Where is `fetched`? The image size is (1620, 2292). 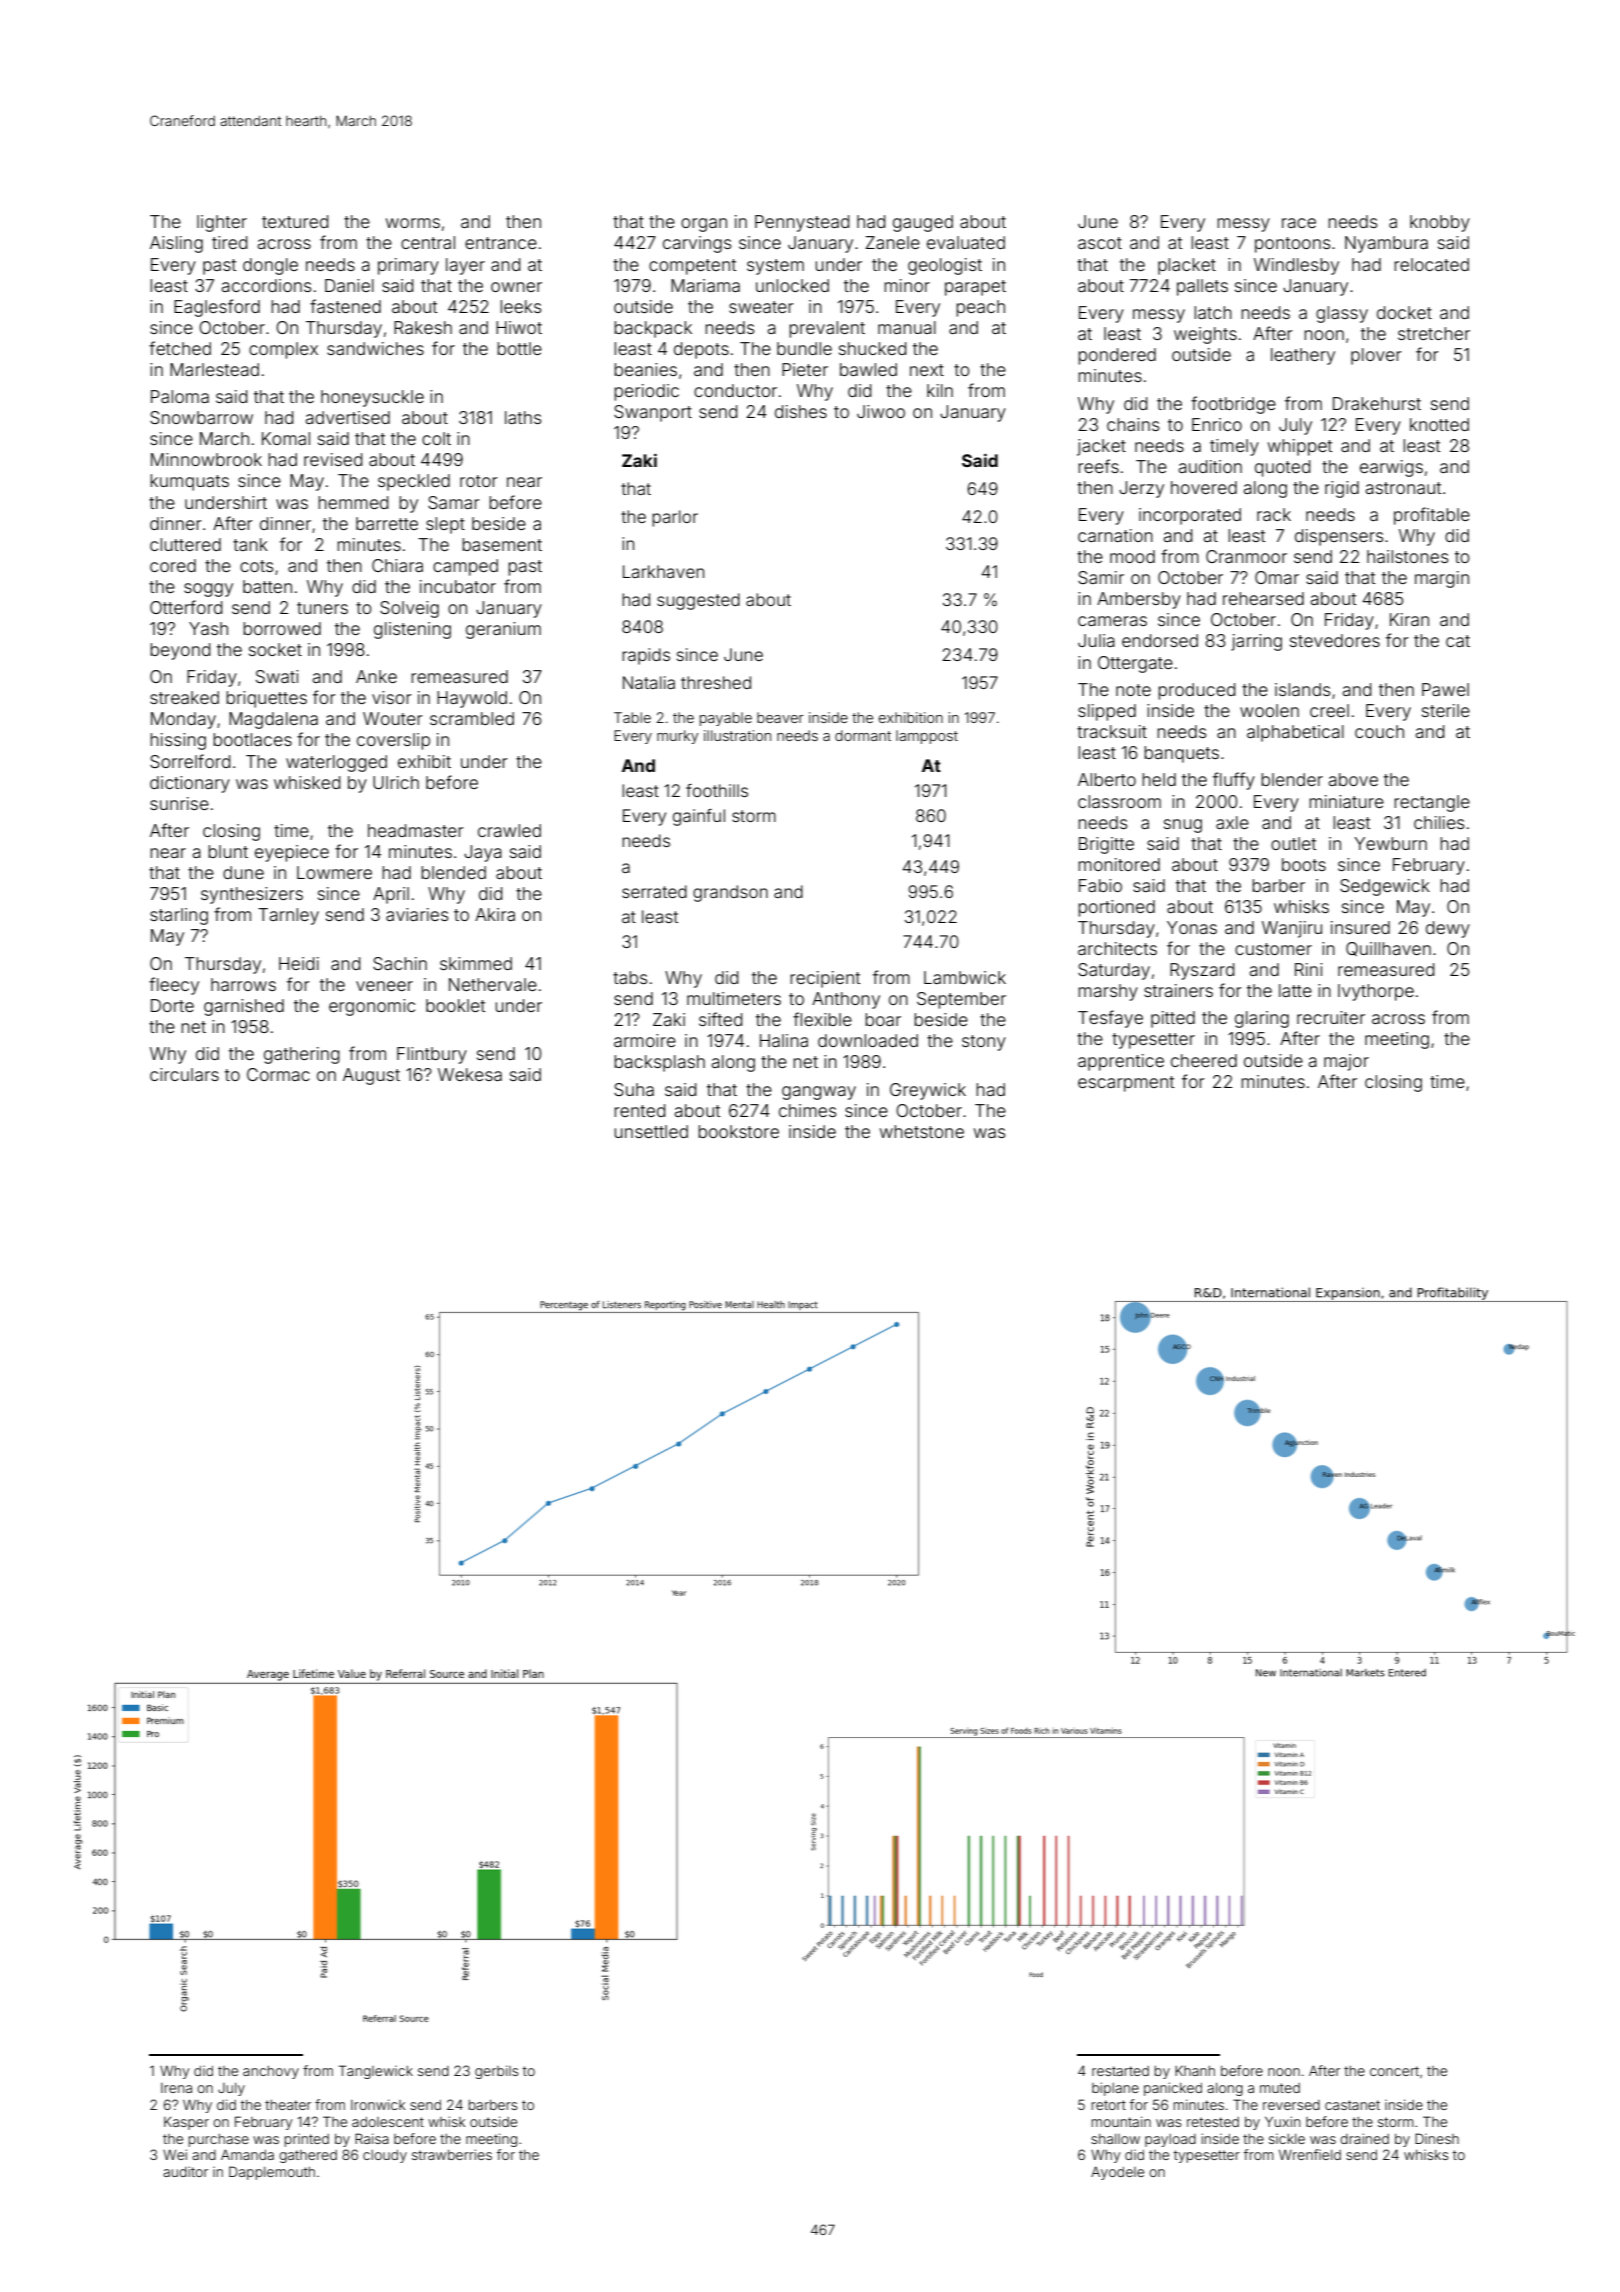
fetched is located at coordinates (180, 348).
